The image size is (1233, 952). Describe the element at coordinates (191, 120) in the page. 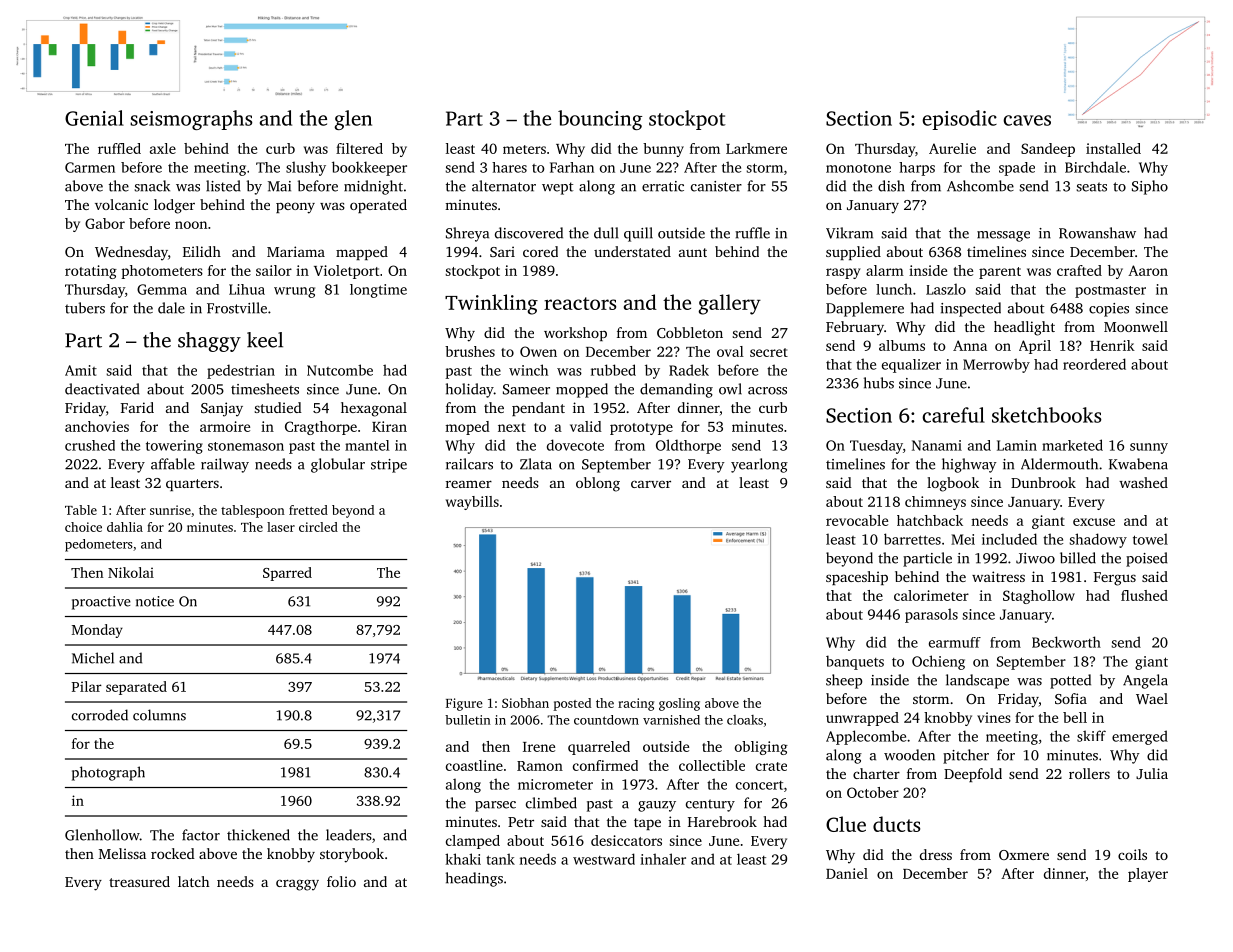

I see `seismographs` at that location.
